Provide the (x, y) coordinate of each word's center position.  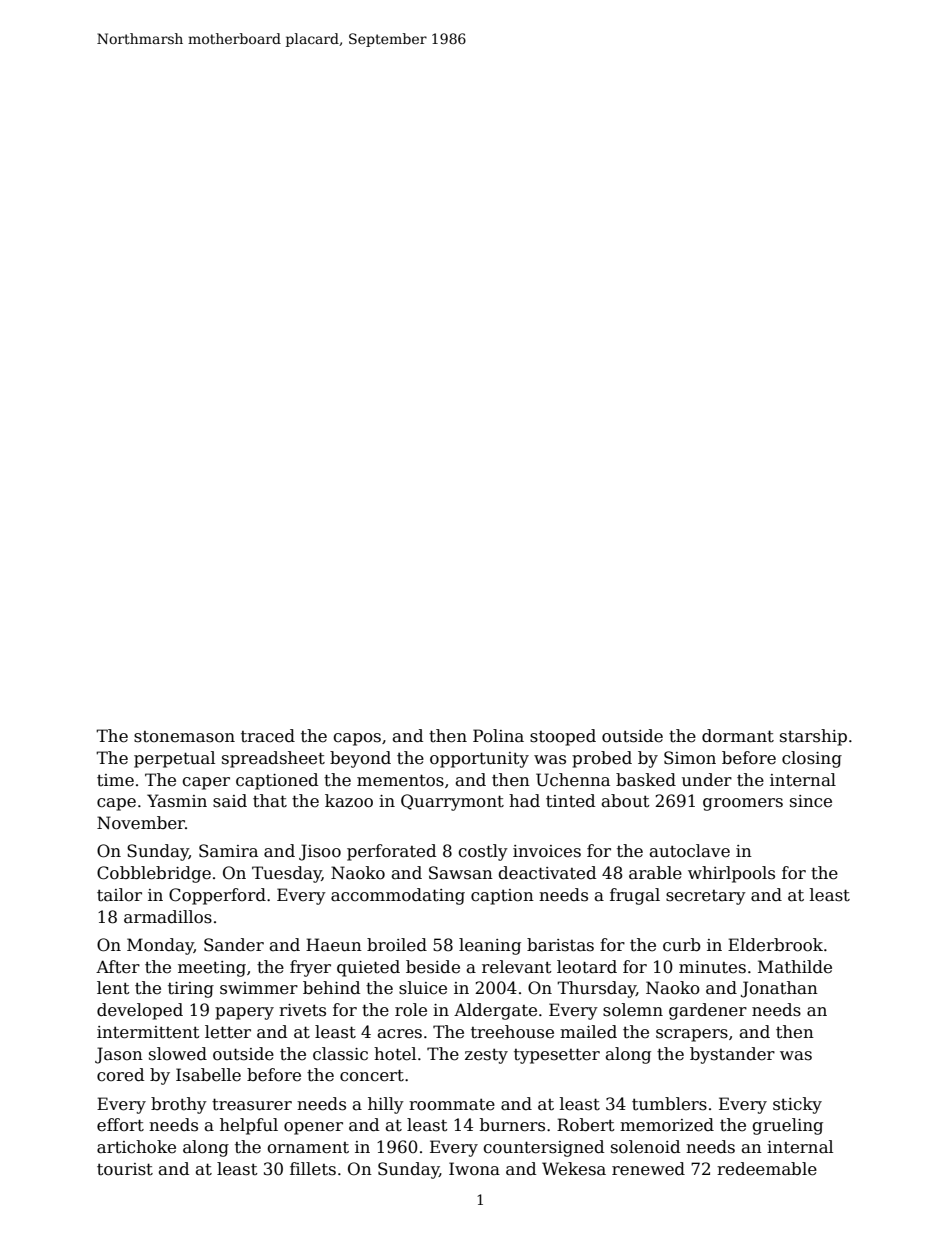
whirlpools (731, 874)
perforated (391, 852)
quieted (368, 968)
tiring (191, 990)
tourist (125, 1169)
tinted (570, 801)
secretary (706, 897)
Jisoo (320, 852)
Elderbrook (775, 945)
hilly (386, 1105)
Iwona (474, 1169)
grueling (787, 1126)
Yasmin (177, 801)
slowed (178, 1054)
